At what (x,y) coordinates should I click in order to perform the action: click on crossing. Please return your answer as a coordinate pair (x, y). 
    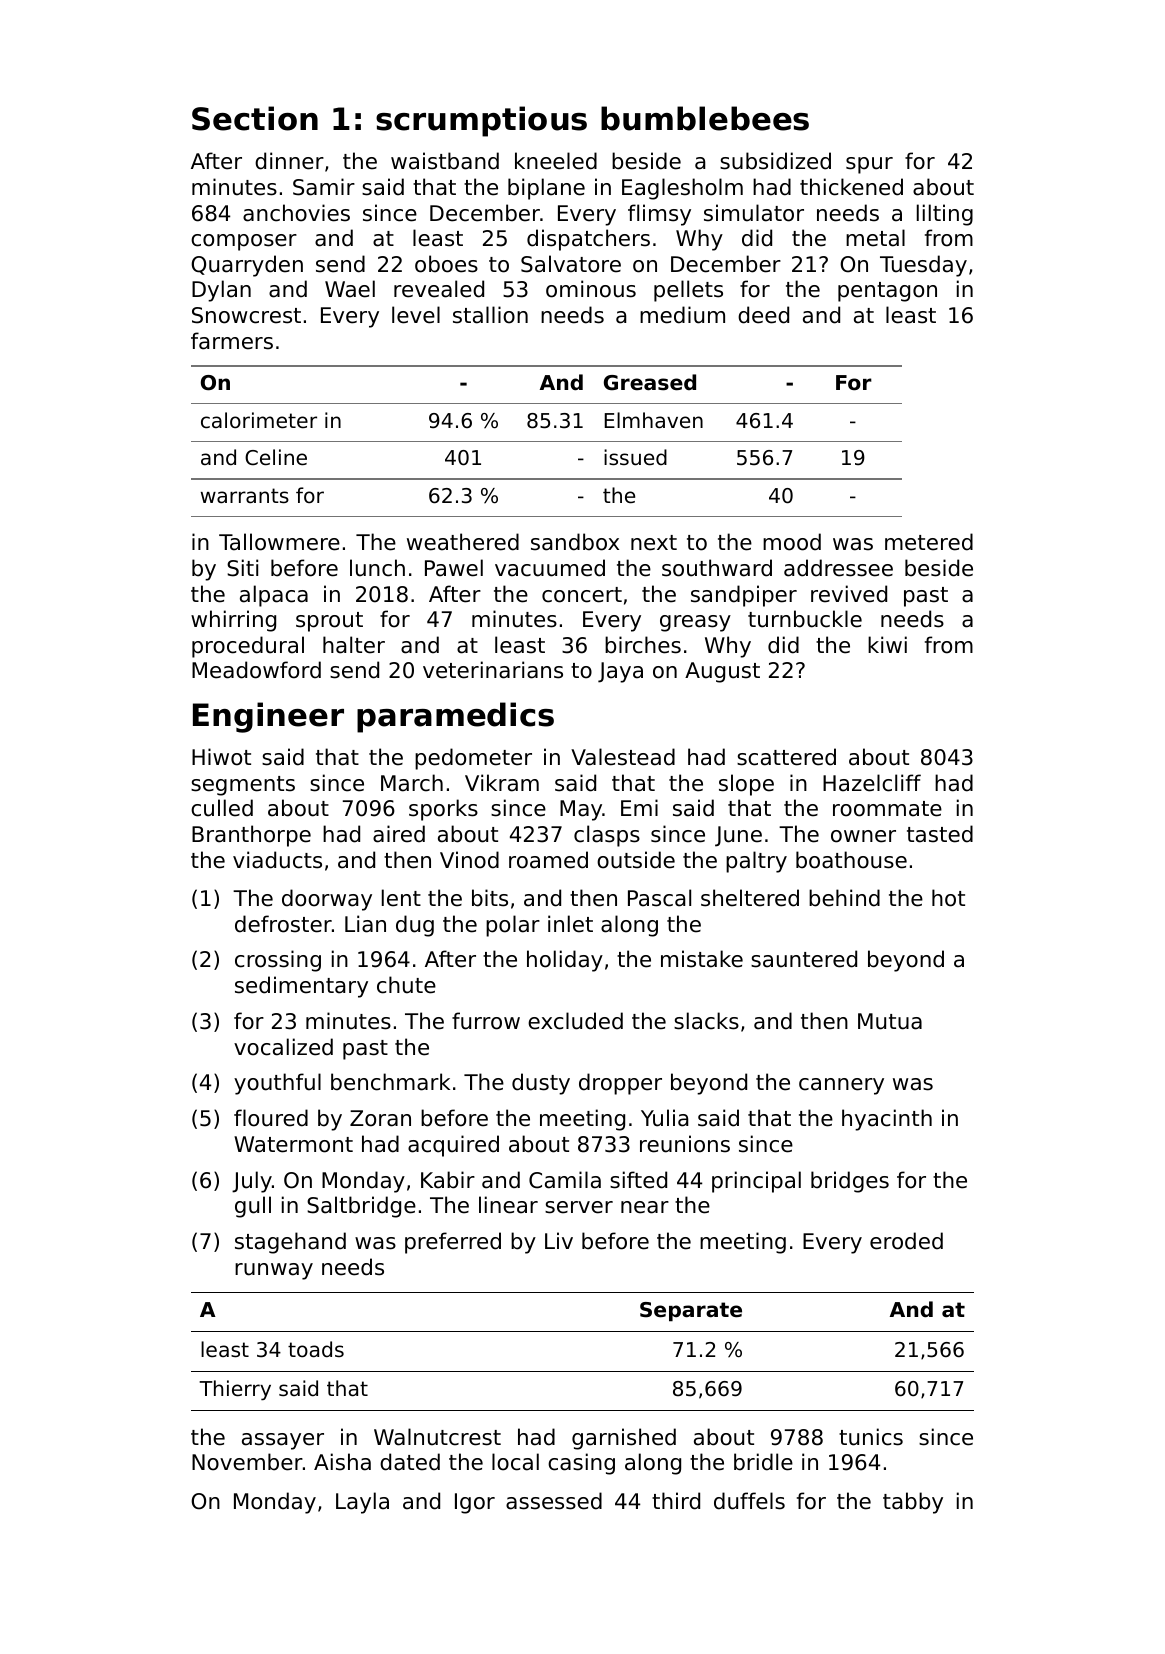
    Looking at the image, I should click on (278, 961).
